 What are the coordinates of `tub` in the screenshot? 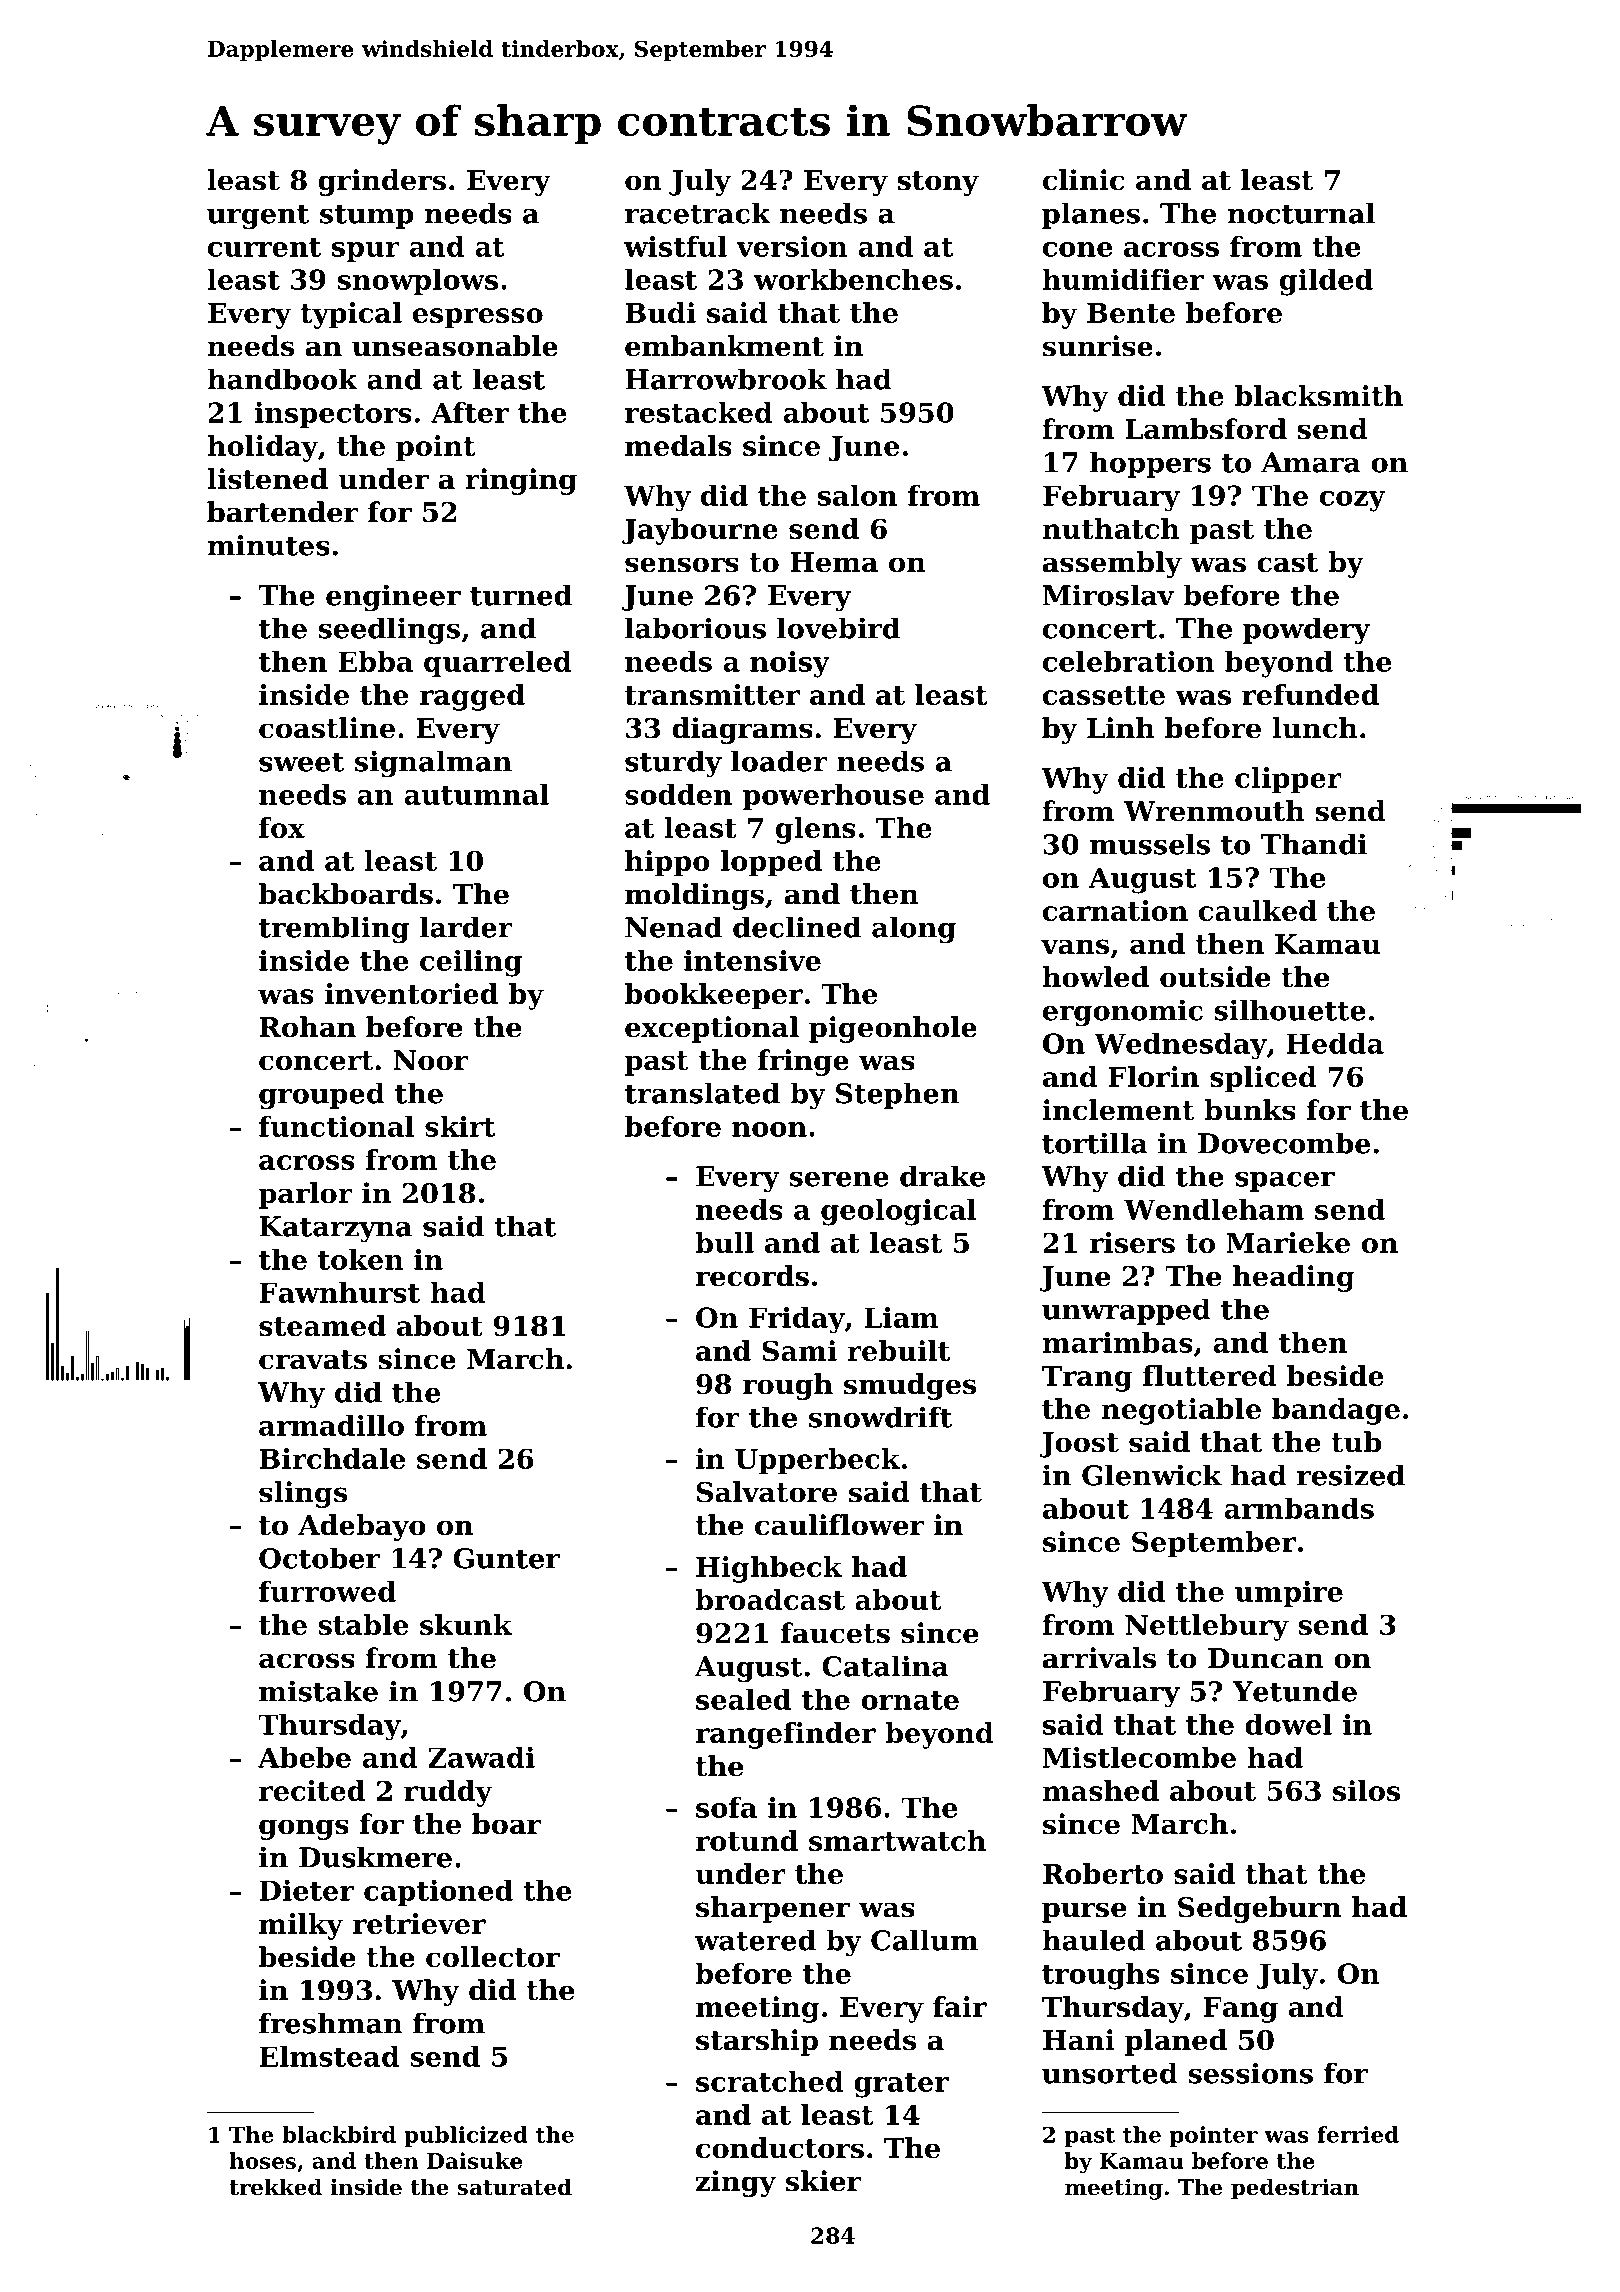 It's located at (1356, 1442).
